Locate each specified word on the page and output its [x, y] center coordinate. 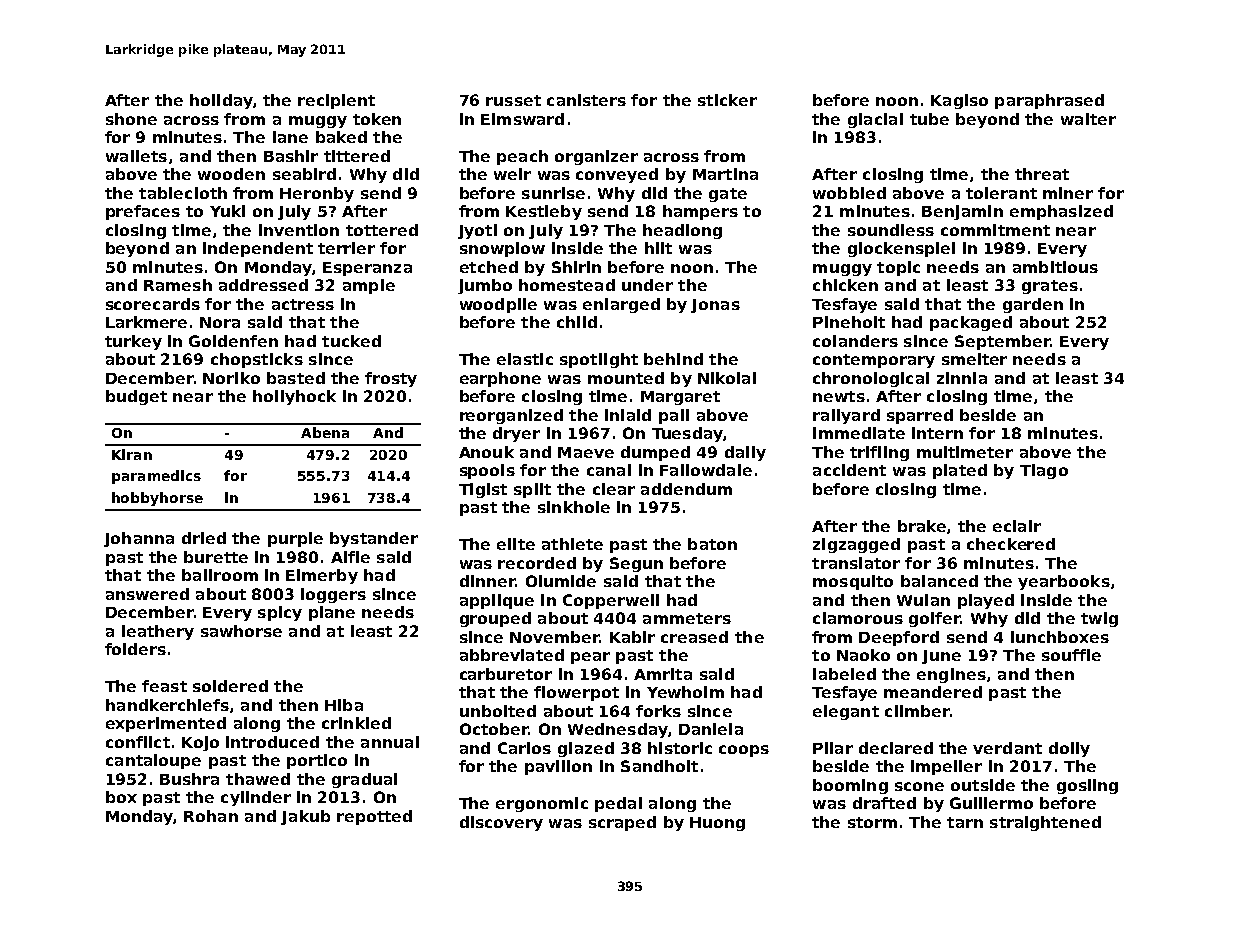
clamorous [858, 618]
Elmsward [522, 119]
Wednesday [618, 730]
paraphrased [1049, 101]
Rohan [211, 816]
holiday [221, 101]
